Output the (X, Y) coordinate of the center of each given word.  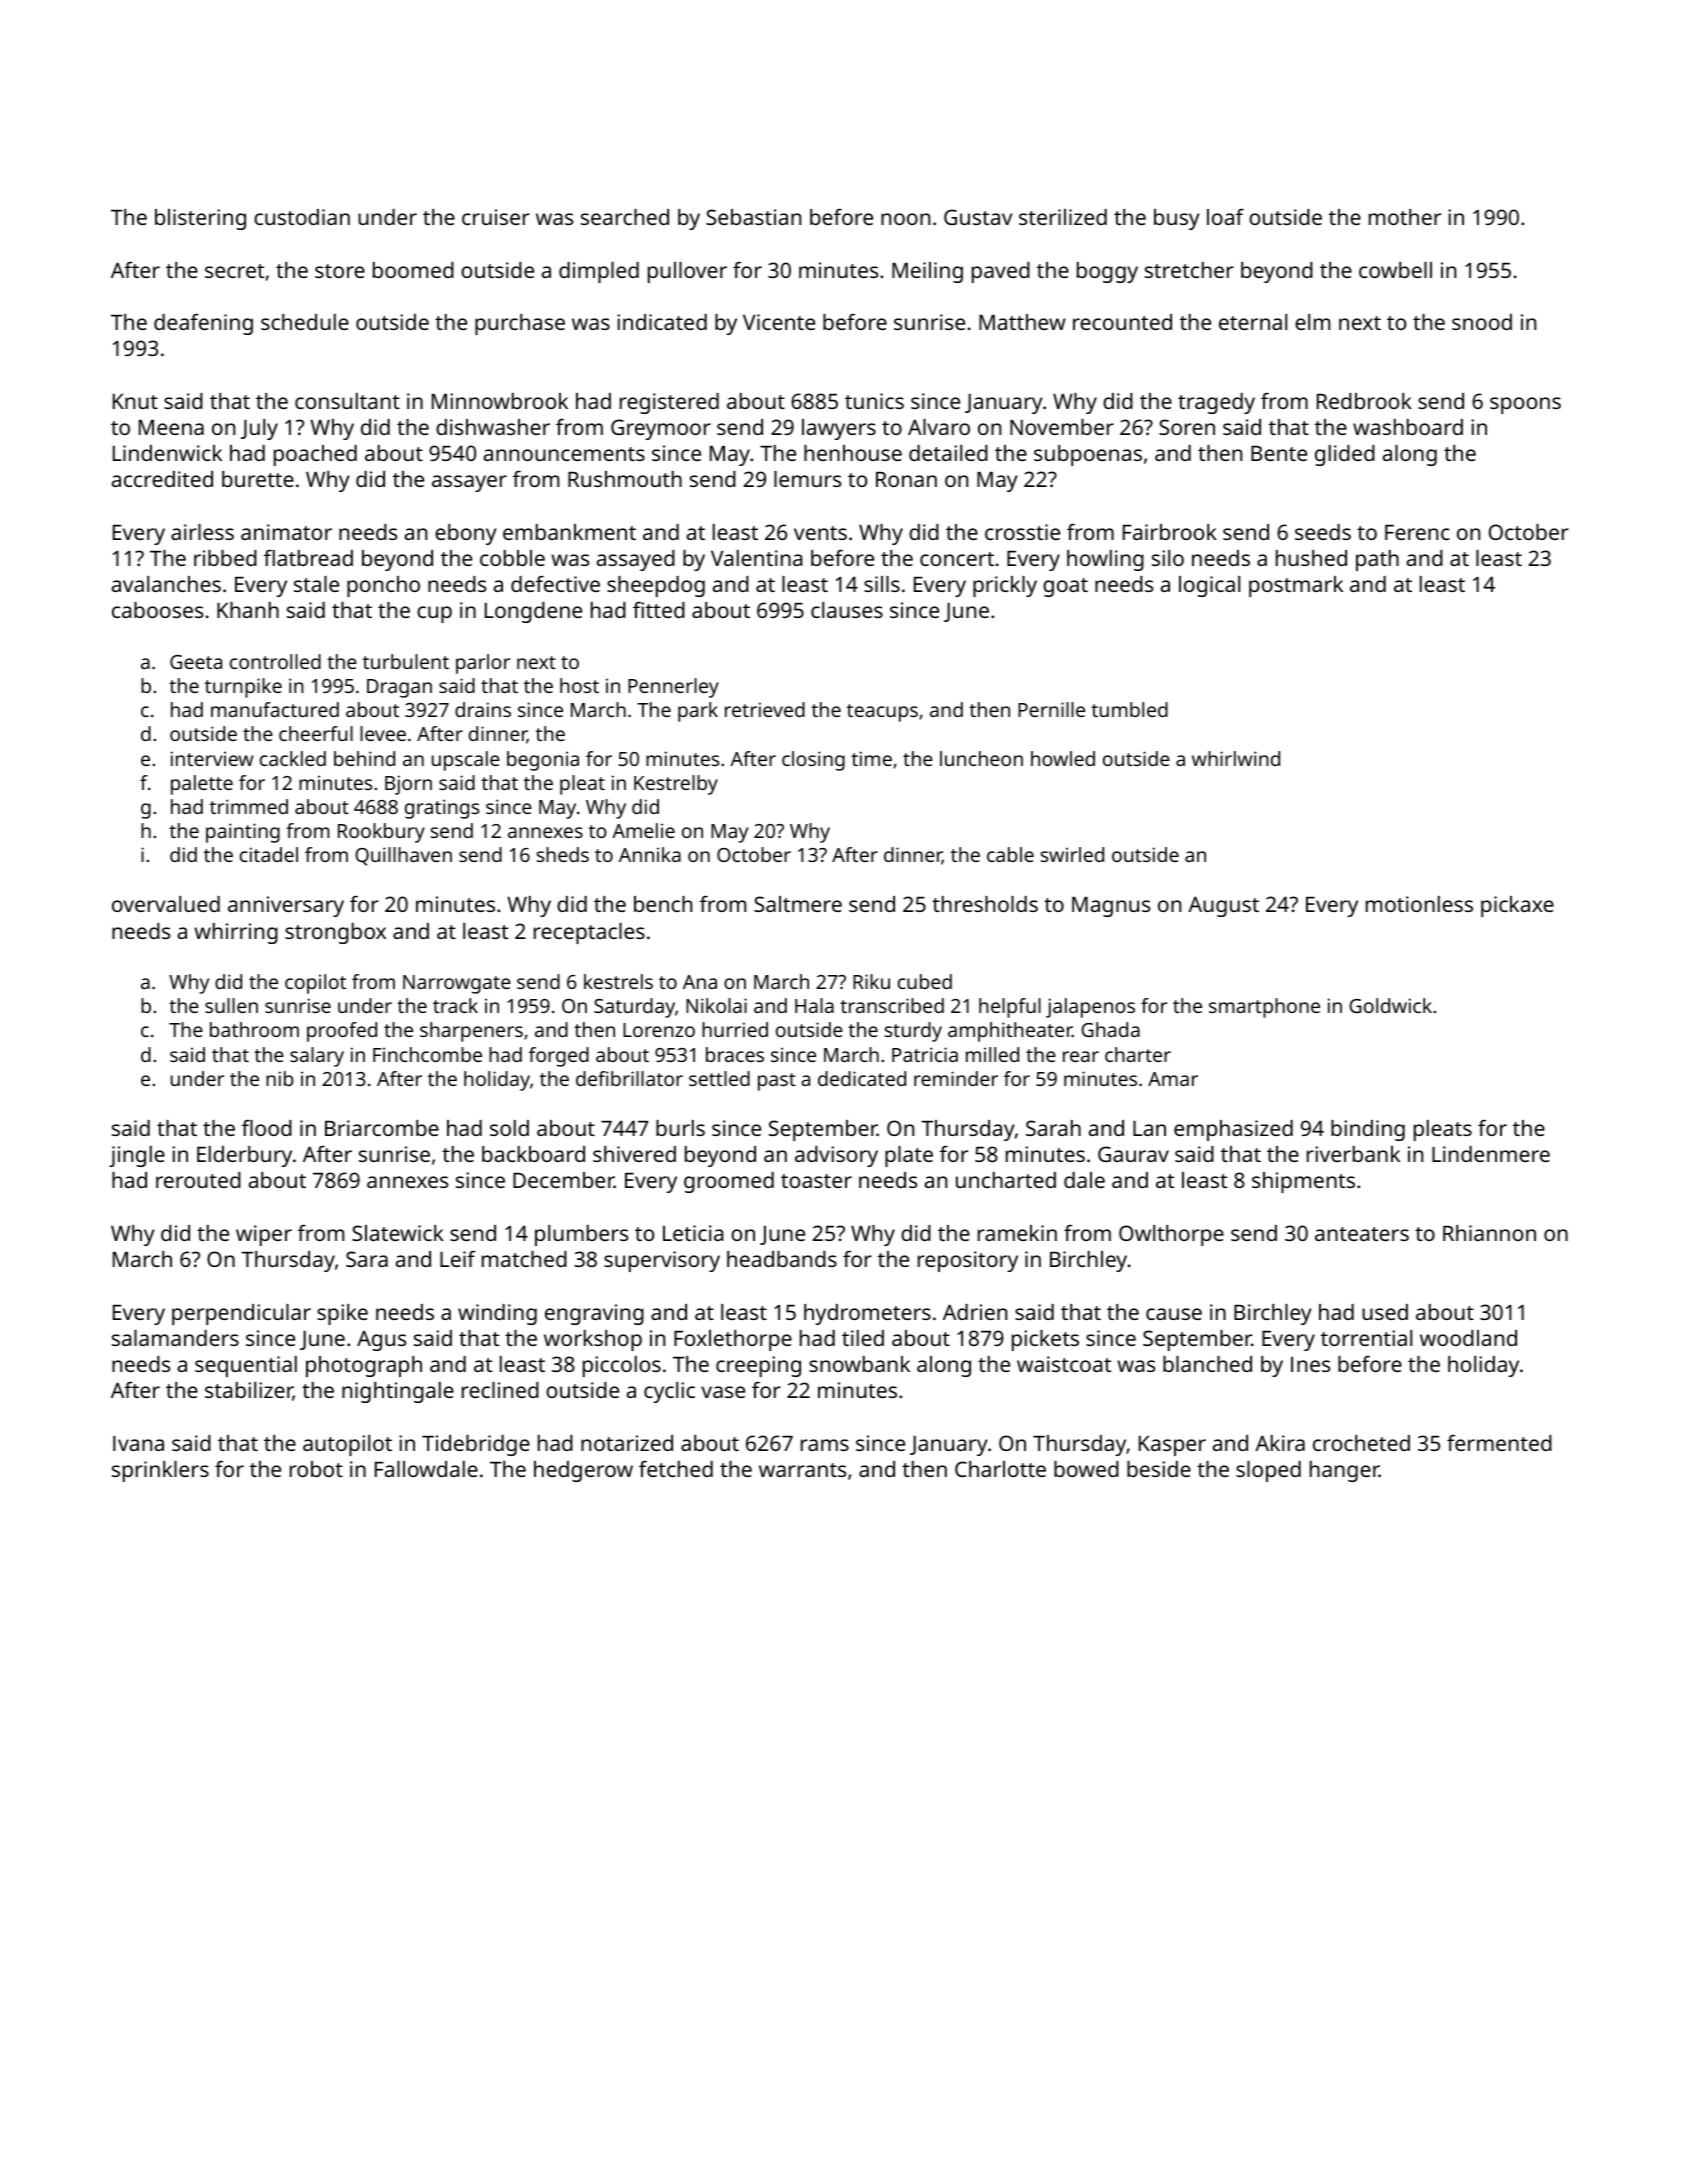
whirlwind (1236, 758)
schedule (305, 322)
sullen (231, 1005)
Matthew (1022, 322)
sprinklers (160, 1471)
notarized (627, 1443)
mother (1405, 217)
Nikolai (716, 1005)
